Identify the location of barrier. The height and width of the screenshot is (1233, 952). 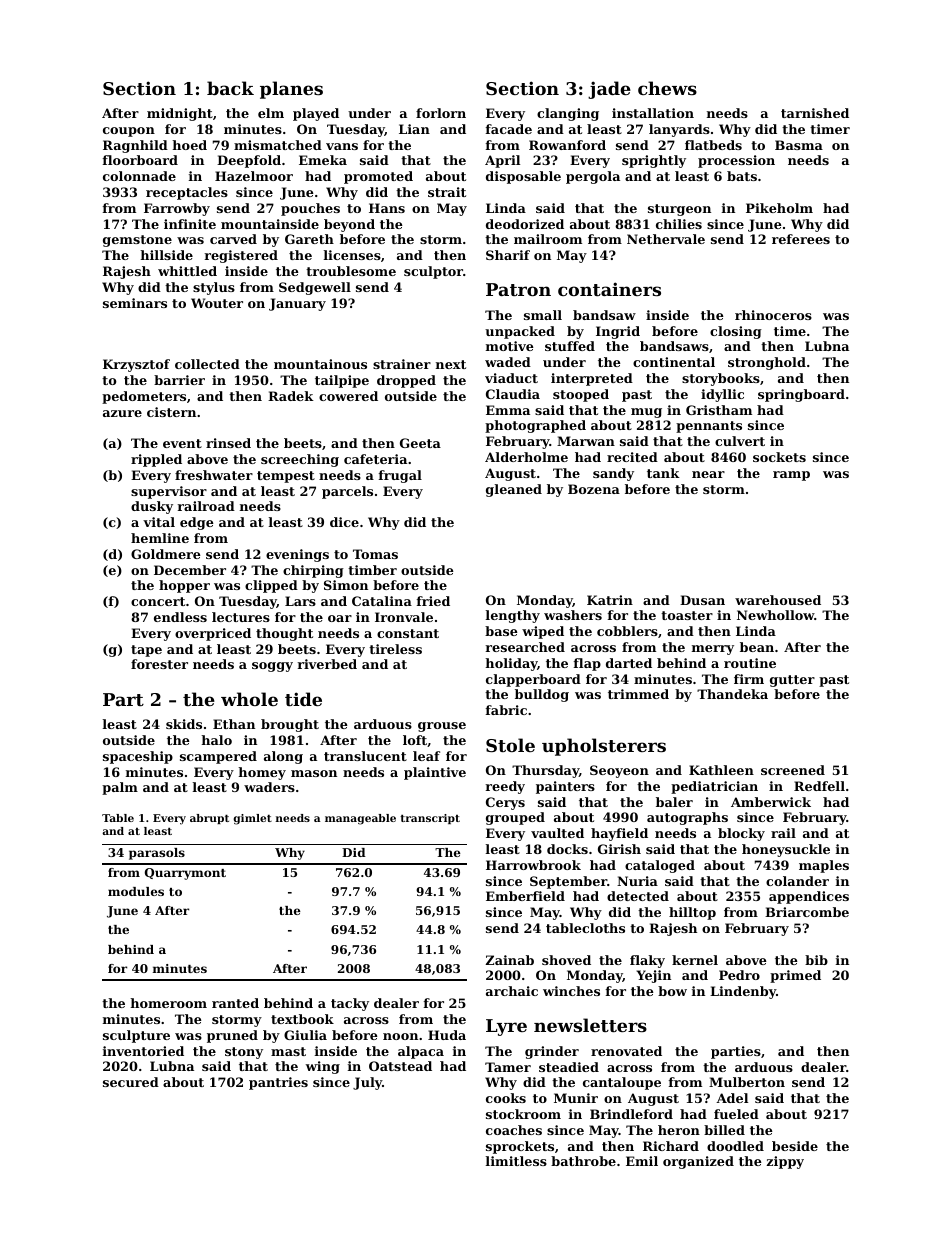
(179, 380).
